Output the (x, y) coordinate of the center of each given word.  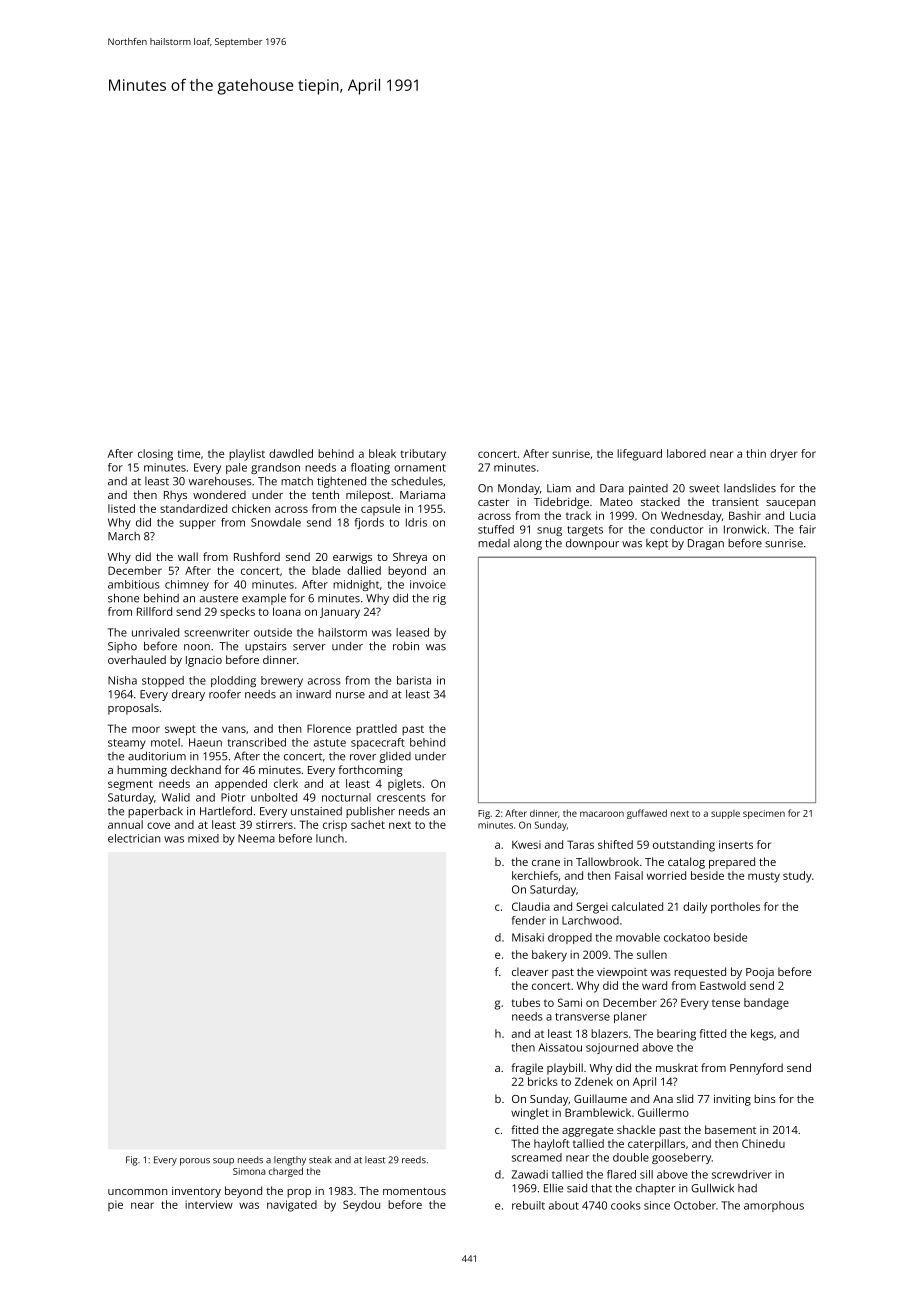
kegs (762, 1035)
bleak (382, 453)
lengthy (290, 1161)
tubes (525, 1002)
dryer (784, 455)
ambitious (134, 584)
